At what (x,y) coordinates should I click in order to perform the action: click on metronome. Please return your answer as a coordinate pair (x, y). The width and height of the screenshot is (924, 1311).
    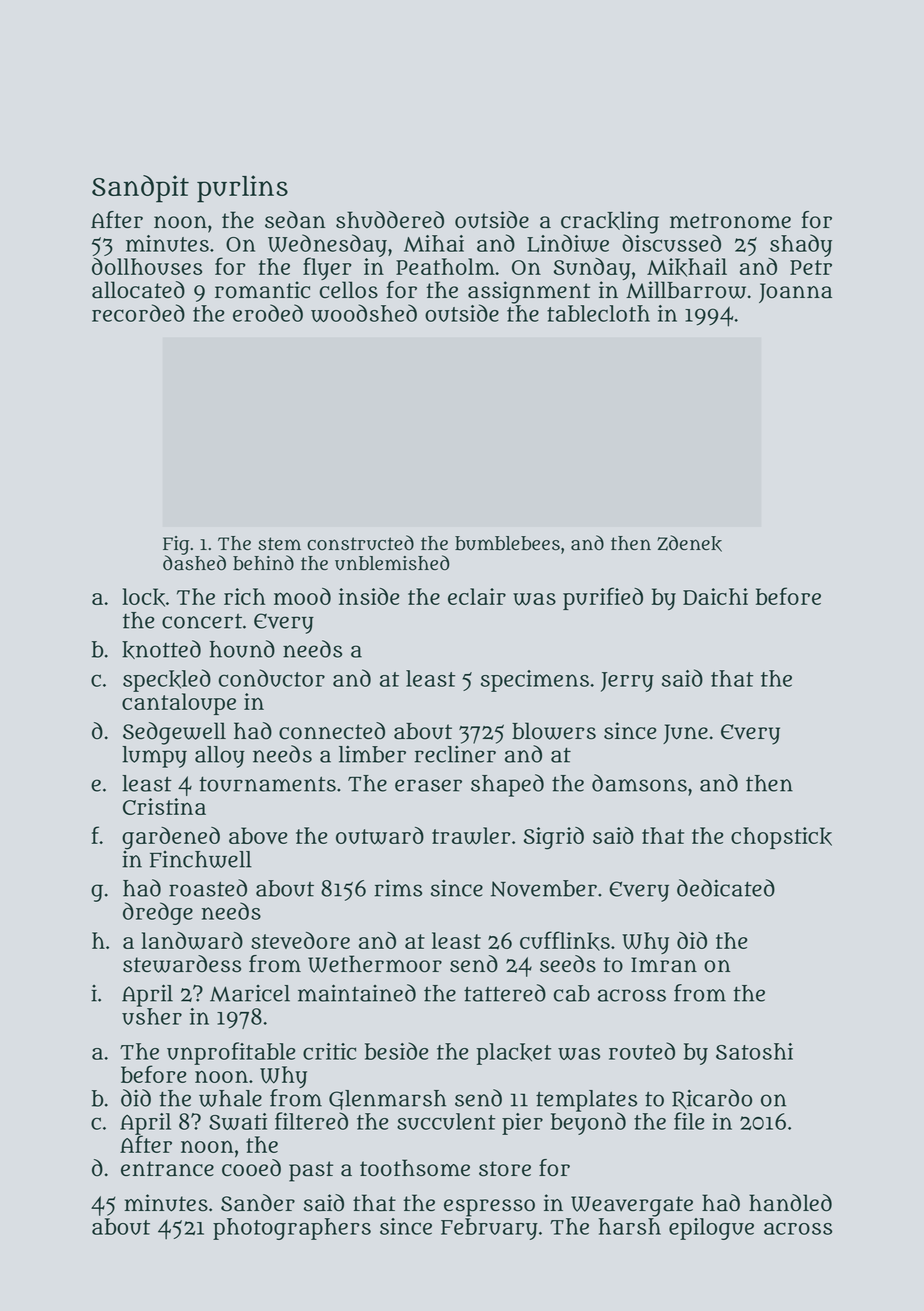
    Looking at the image, I should click on (730, 221).
